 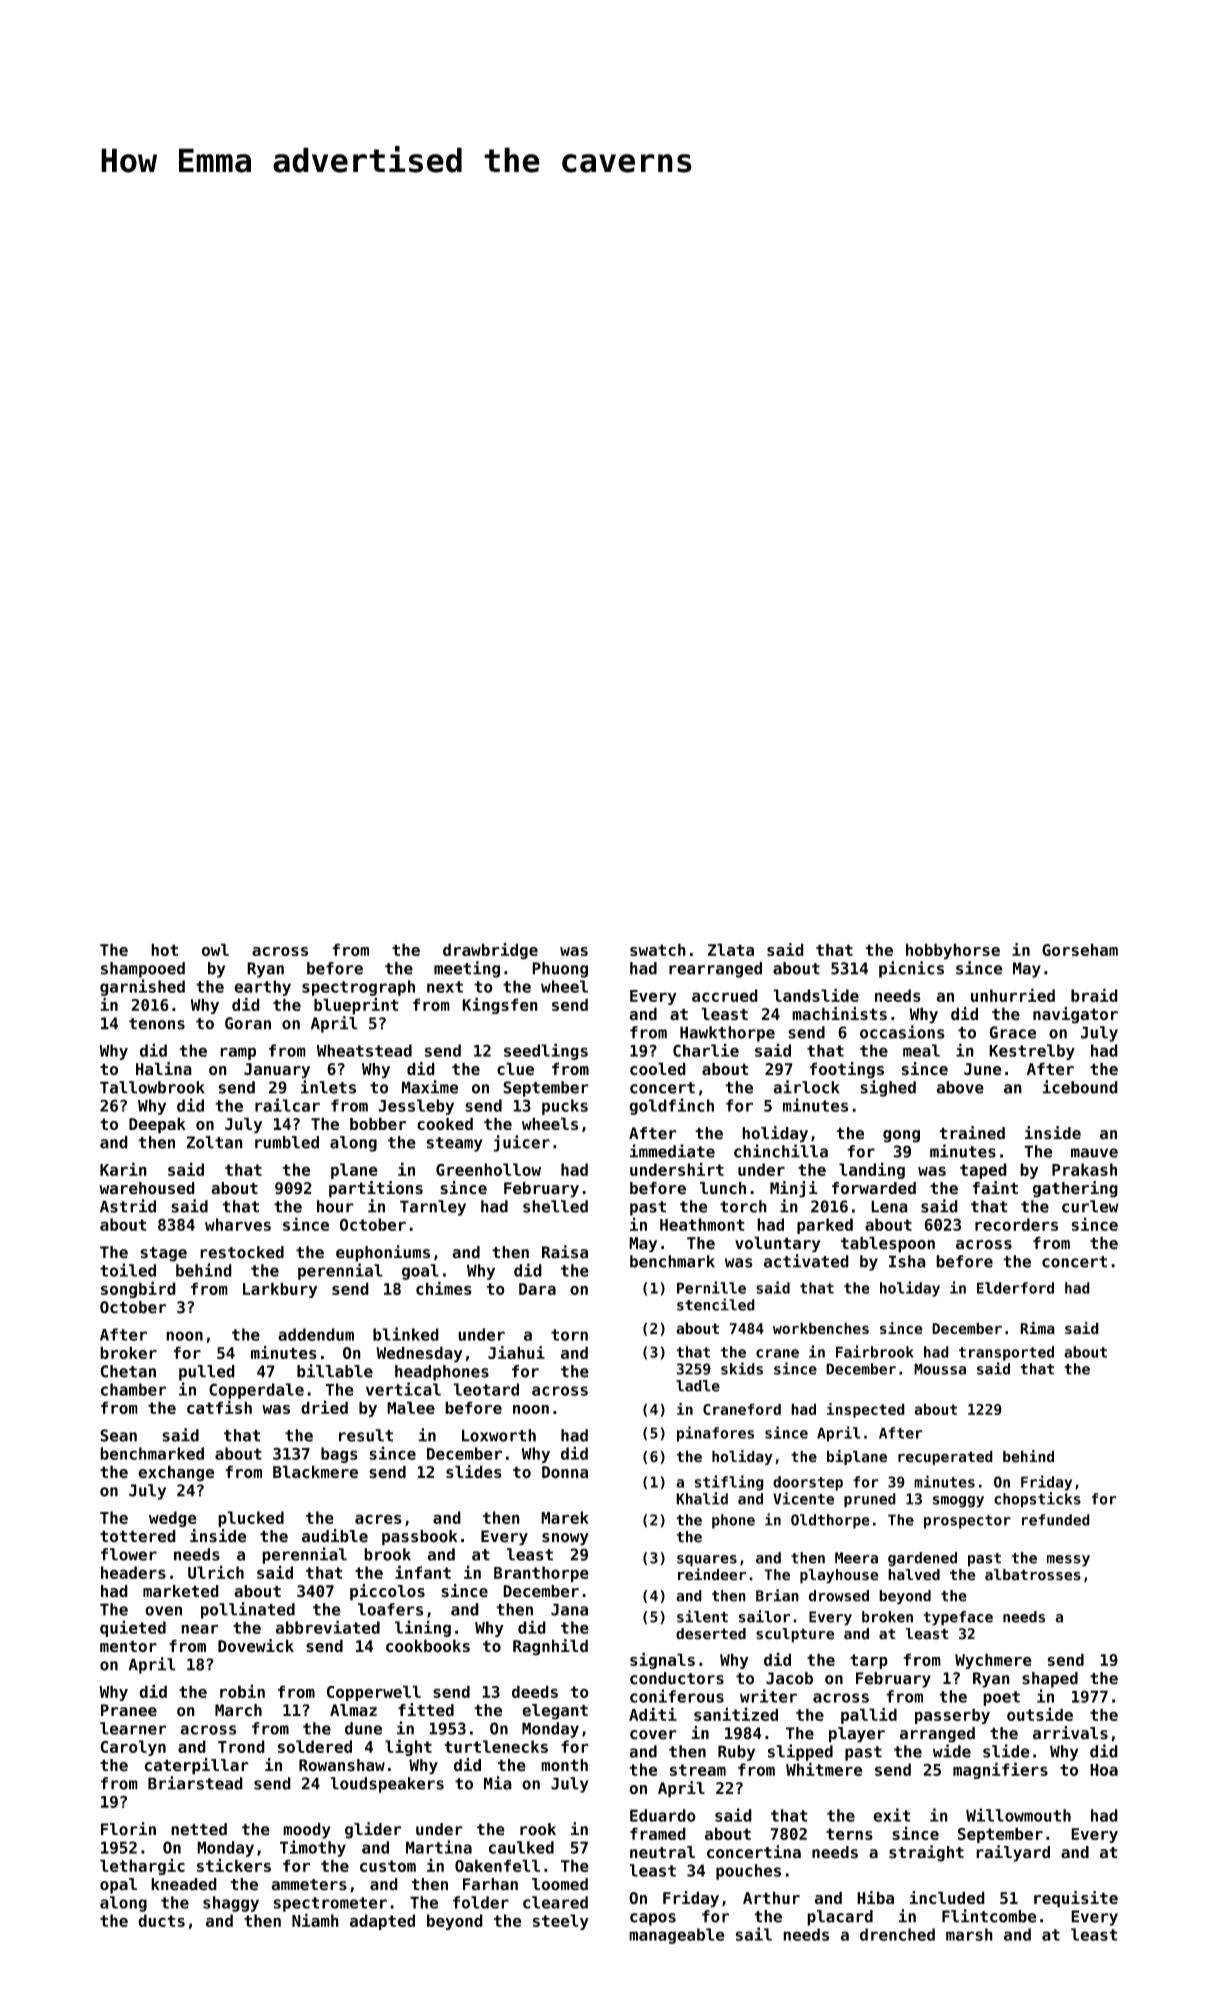 I want to click on Halina, so click(x=164, y=1068).
